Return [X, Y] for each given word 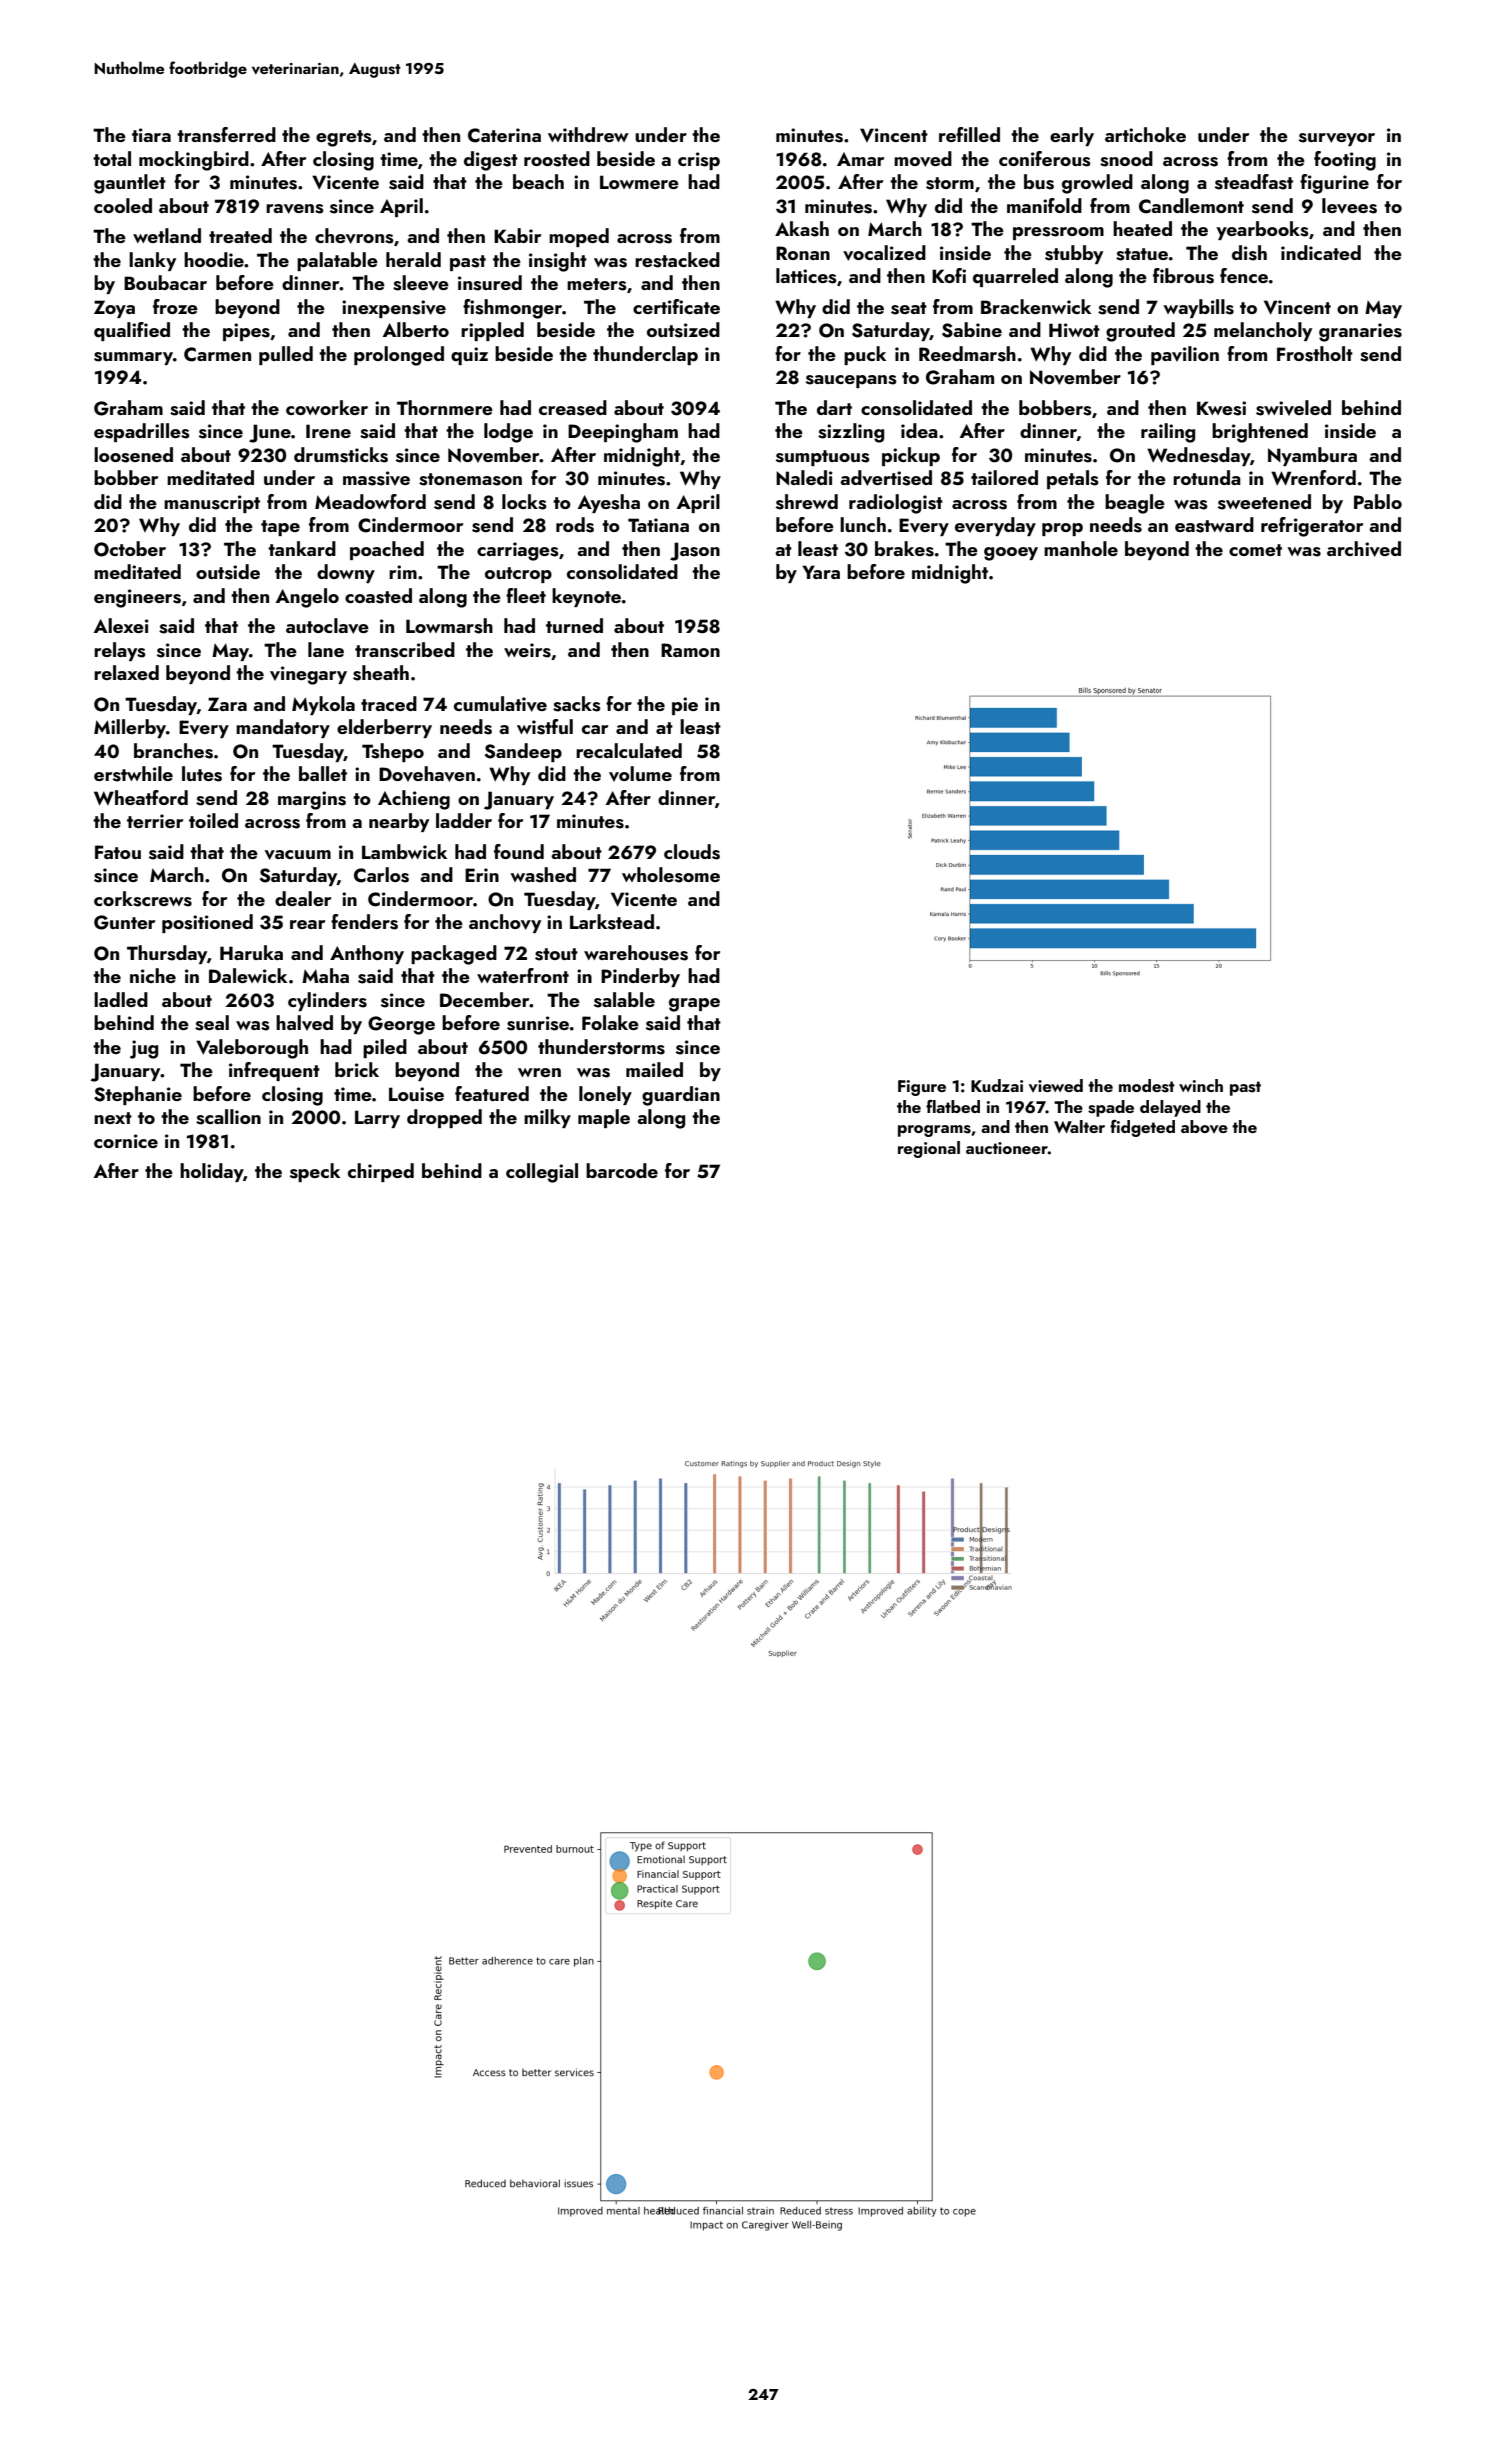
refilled [969, 134]
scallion [228, 1117]
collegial [542, 1173]
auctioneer [1007, 1148]
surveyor [1337, 139]
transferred [226, 135]
